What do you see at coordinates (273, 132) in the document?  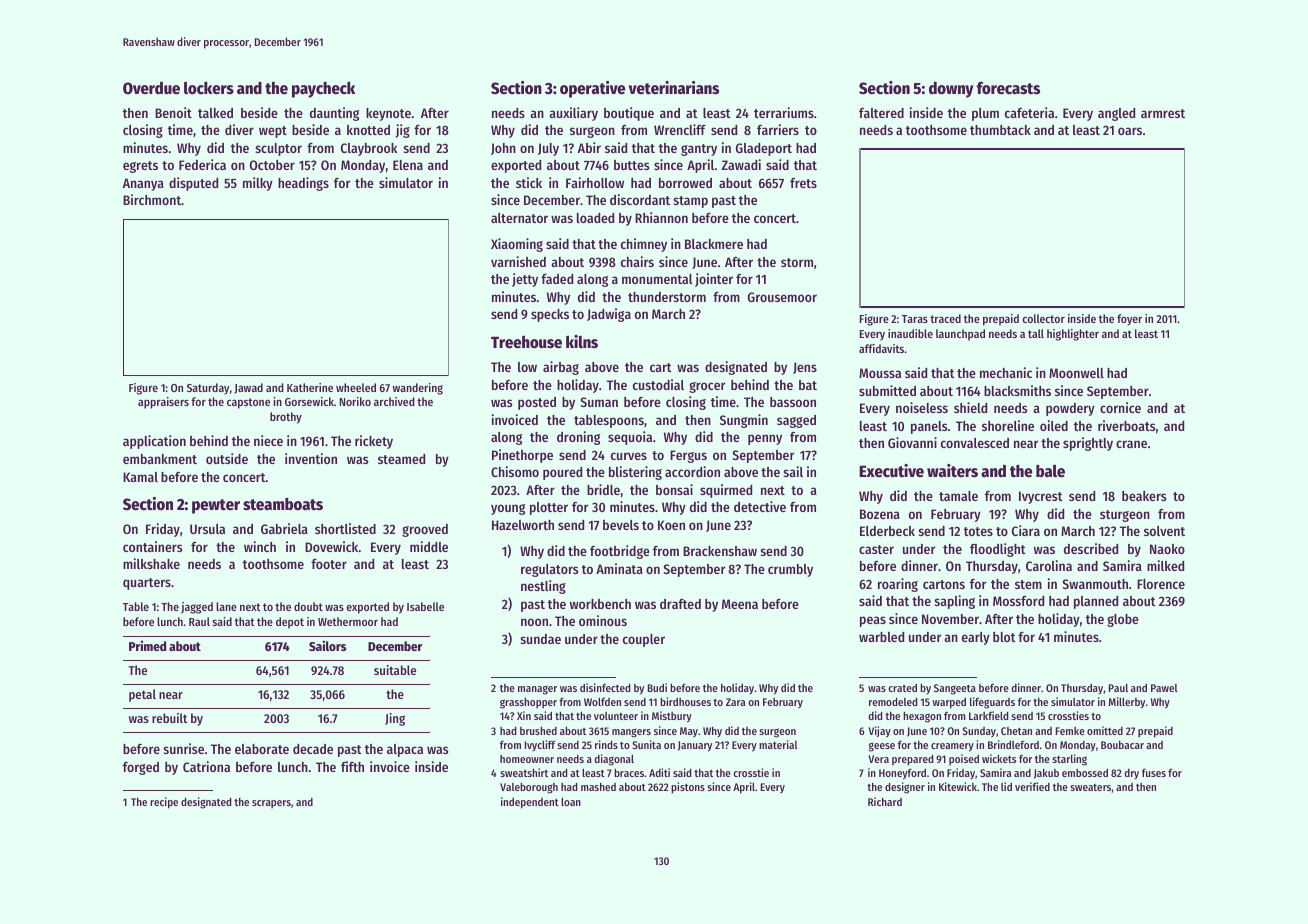 I see `wept` at bounding box center [273, 132].
